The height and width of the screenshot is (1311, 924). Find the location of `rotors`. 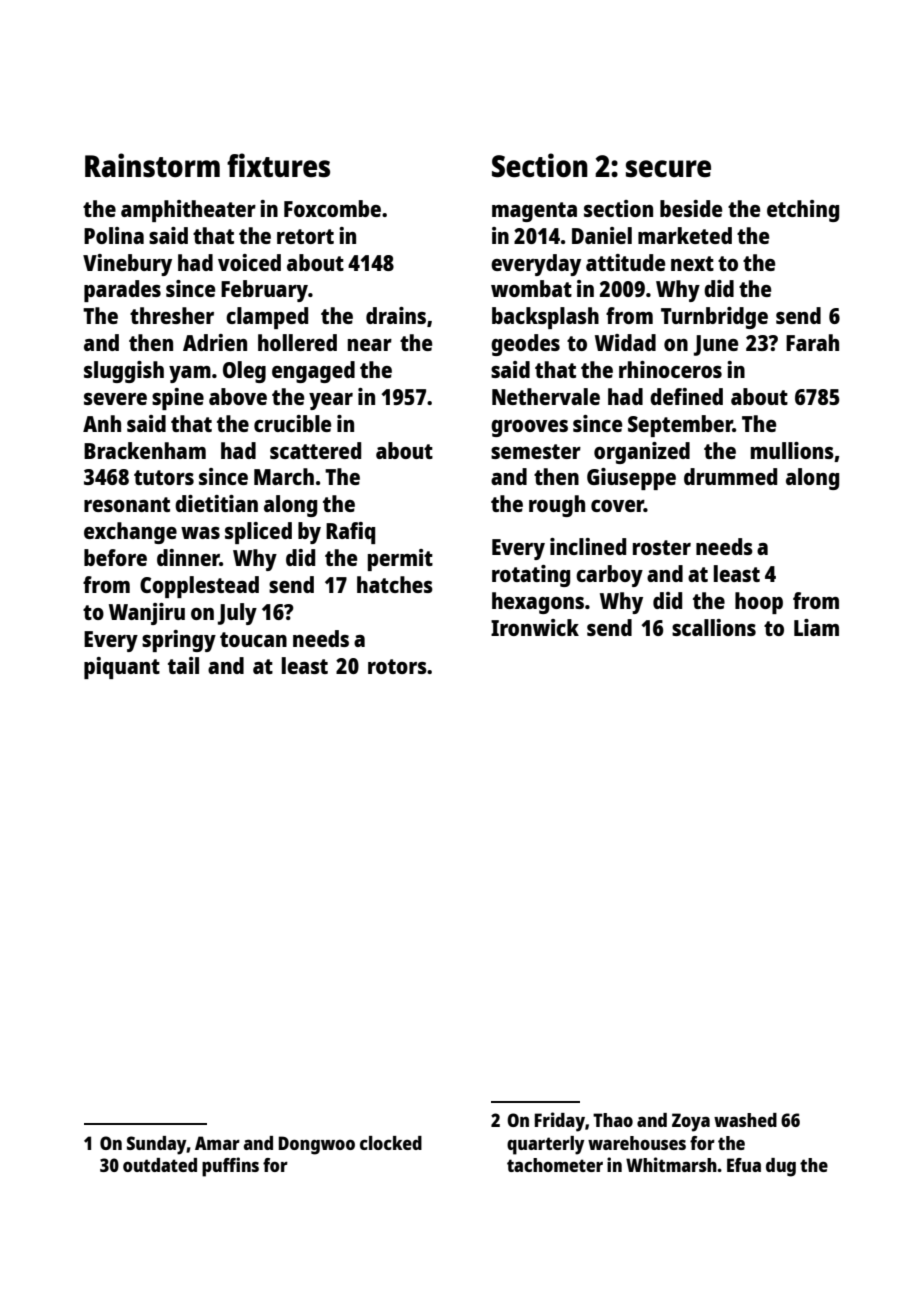

rotors is located at coordinates (397, 666).
